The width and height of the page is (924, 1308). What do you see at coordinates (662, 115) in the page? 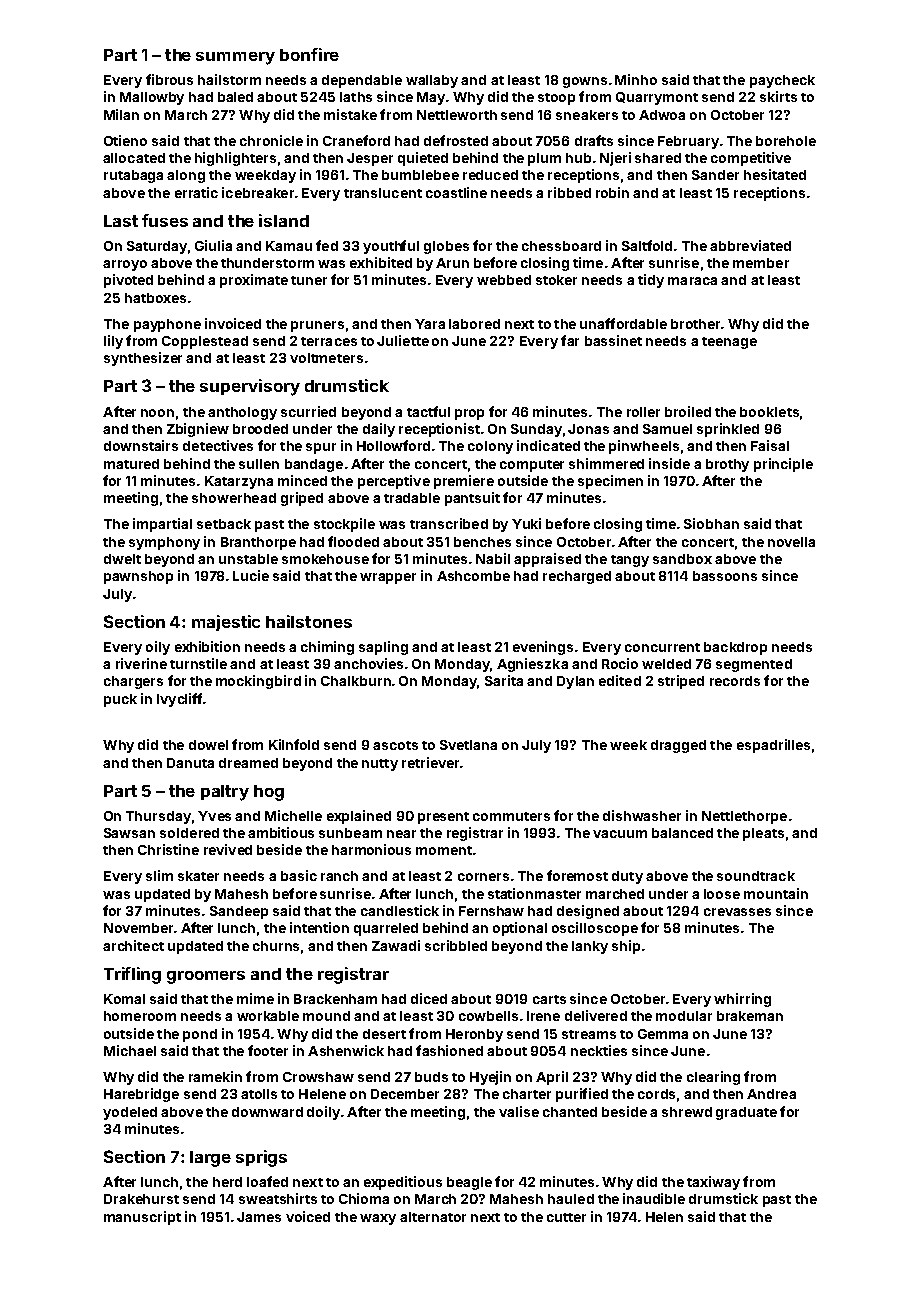
I see `Adwoa` at bounding box center [662, 115].
